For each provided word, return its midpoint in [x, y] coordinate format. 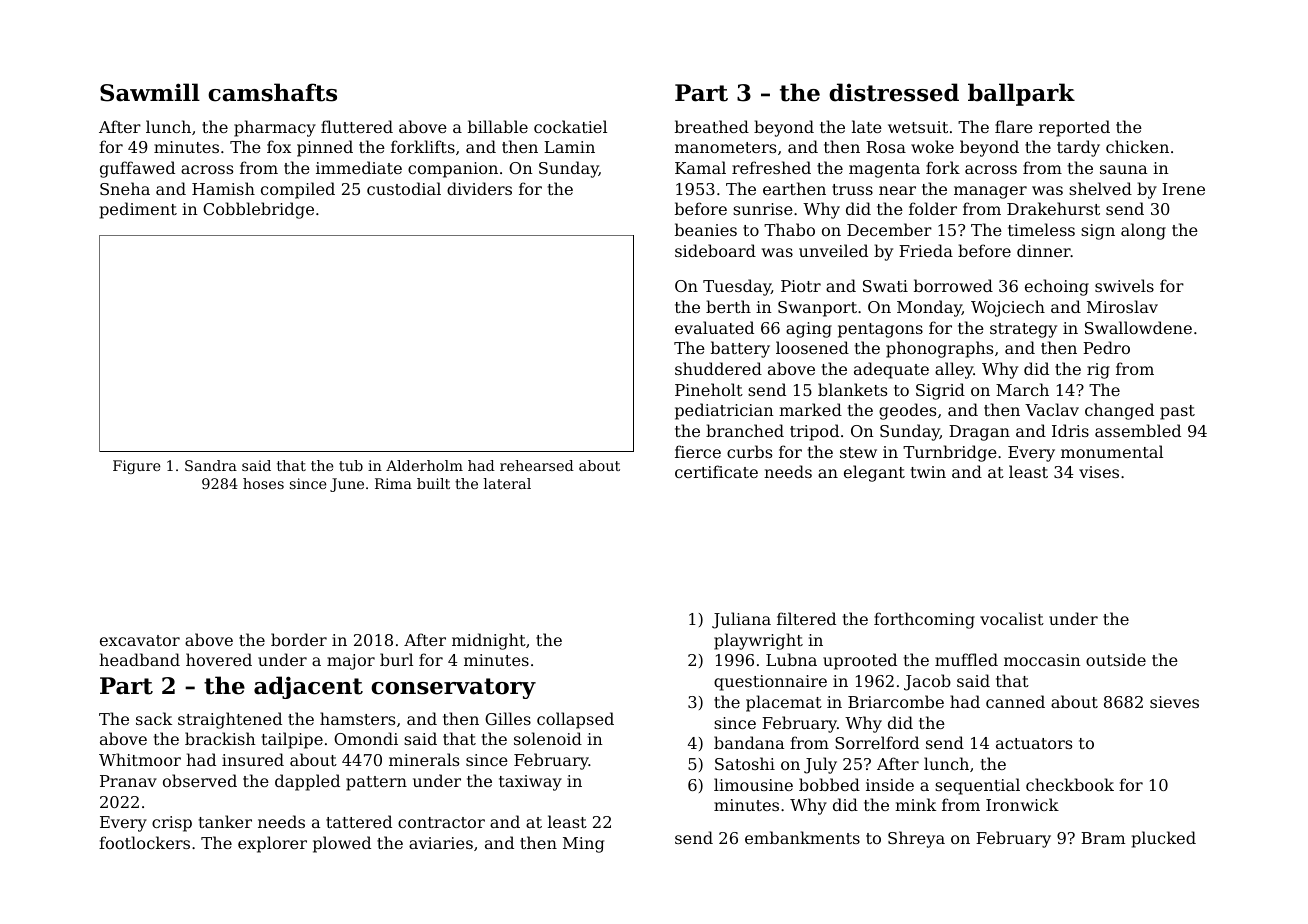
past [1177, 412]
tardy [1078, 148]
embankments [802, 837]
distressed [894, 92]
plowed [342, 844]
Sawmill [150, 92]
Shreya [916, 839]
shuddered [718, 368]
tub [351, 465]
